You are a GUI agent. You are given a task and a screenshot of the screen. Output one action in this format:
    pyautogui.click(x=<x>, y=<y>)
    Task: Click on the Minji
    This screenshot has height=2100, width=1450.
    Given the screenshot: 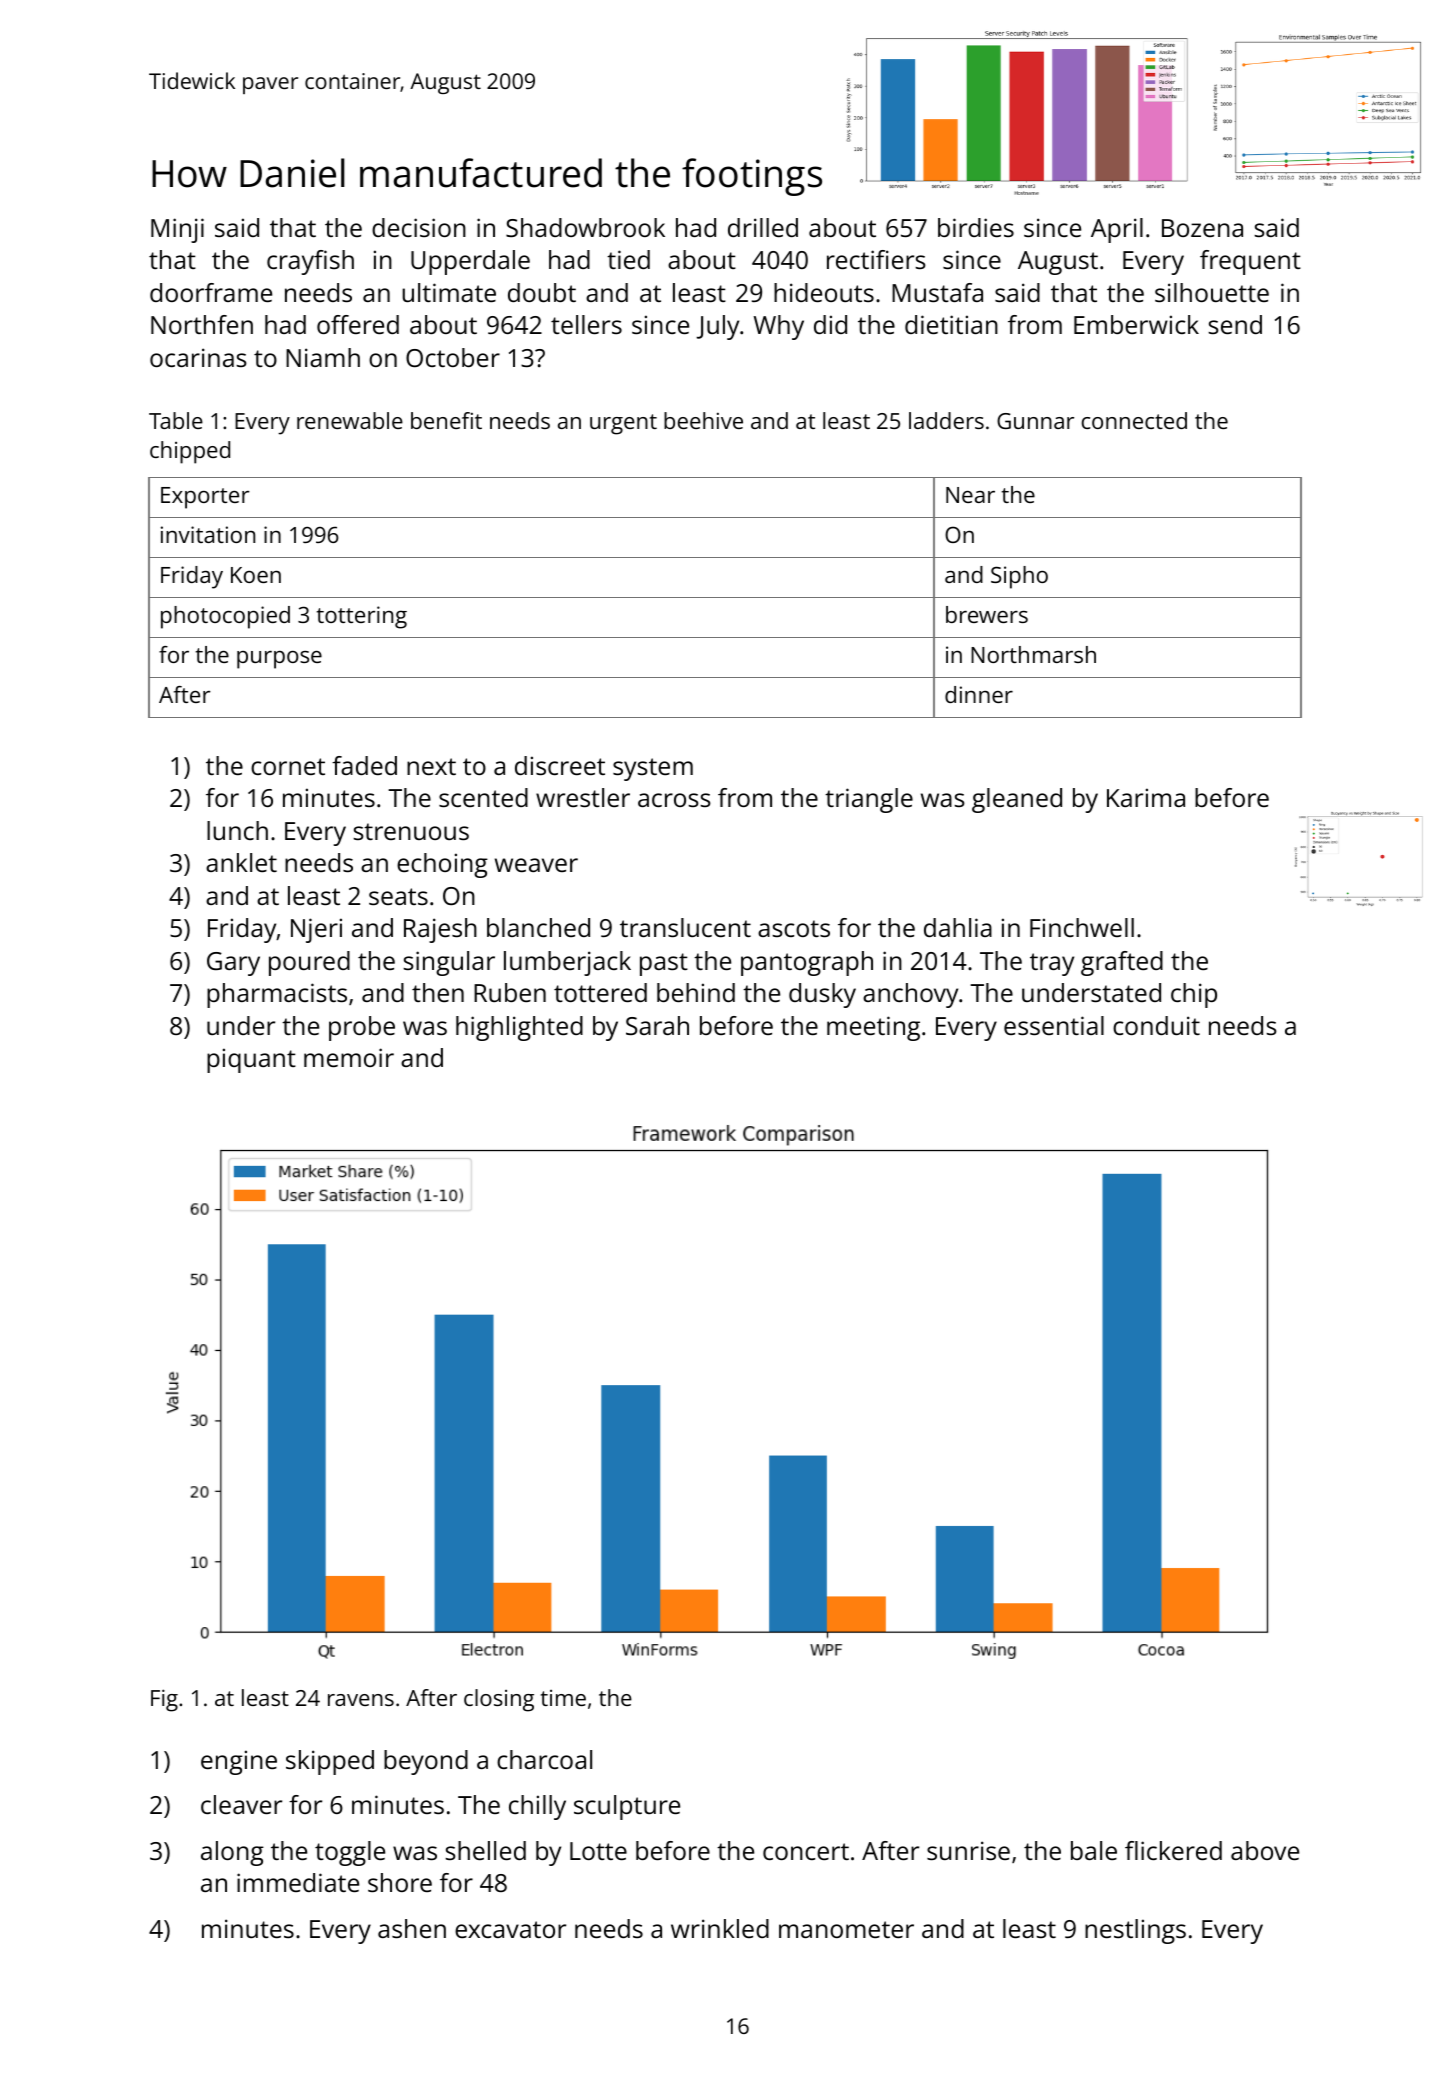 What is the action you would take?
    pyautogui.click(x=177, y=230)
